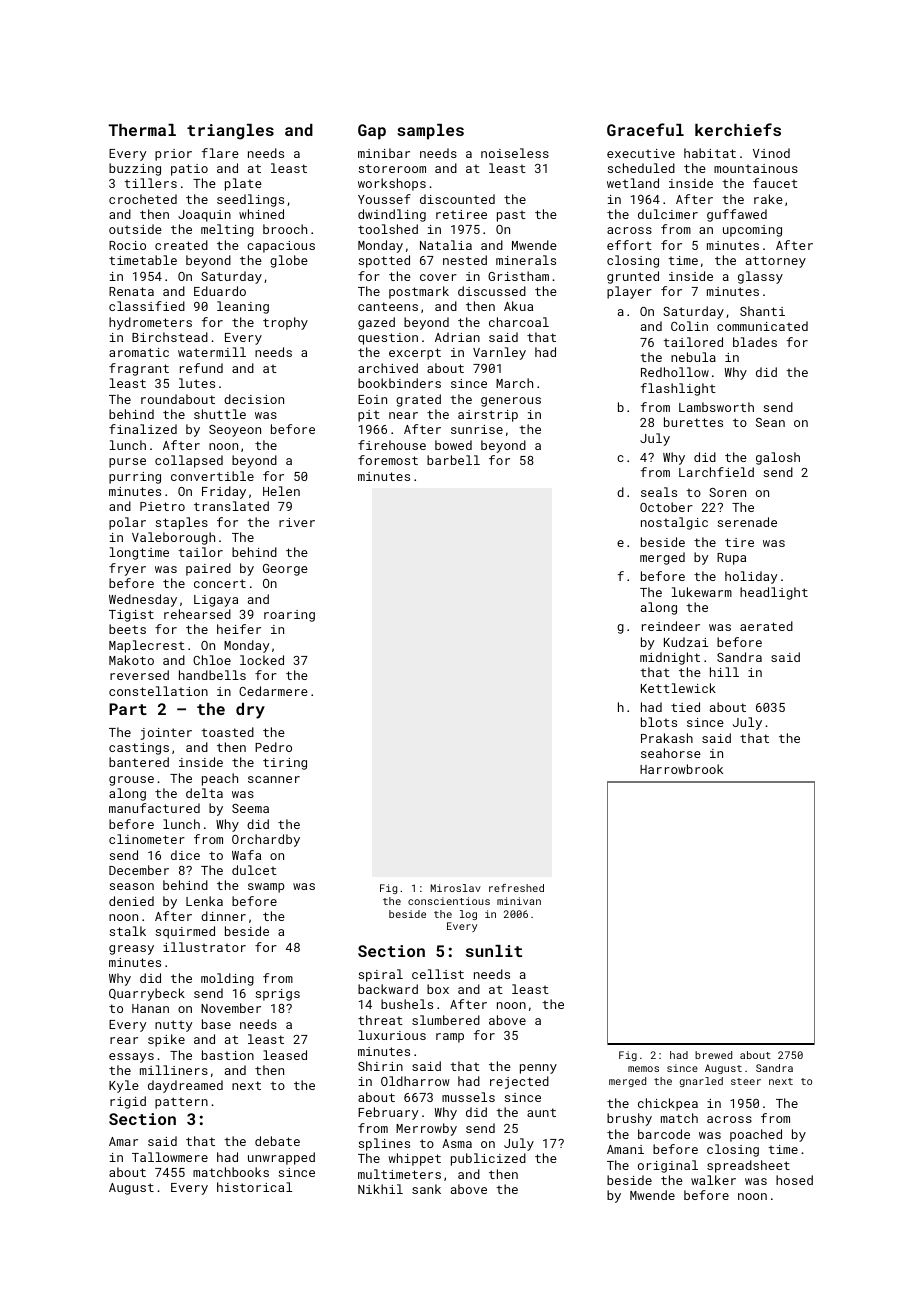  What do you see at coordinates (762, 326) in the screenshot?
I see `communicated` at bounding box center [762, 326].
